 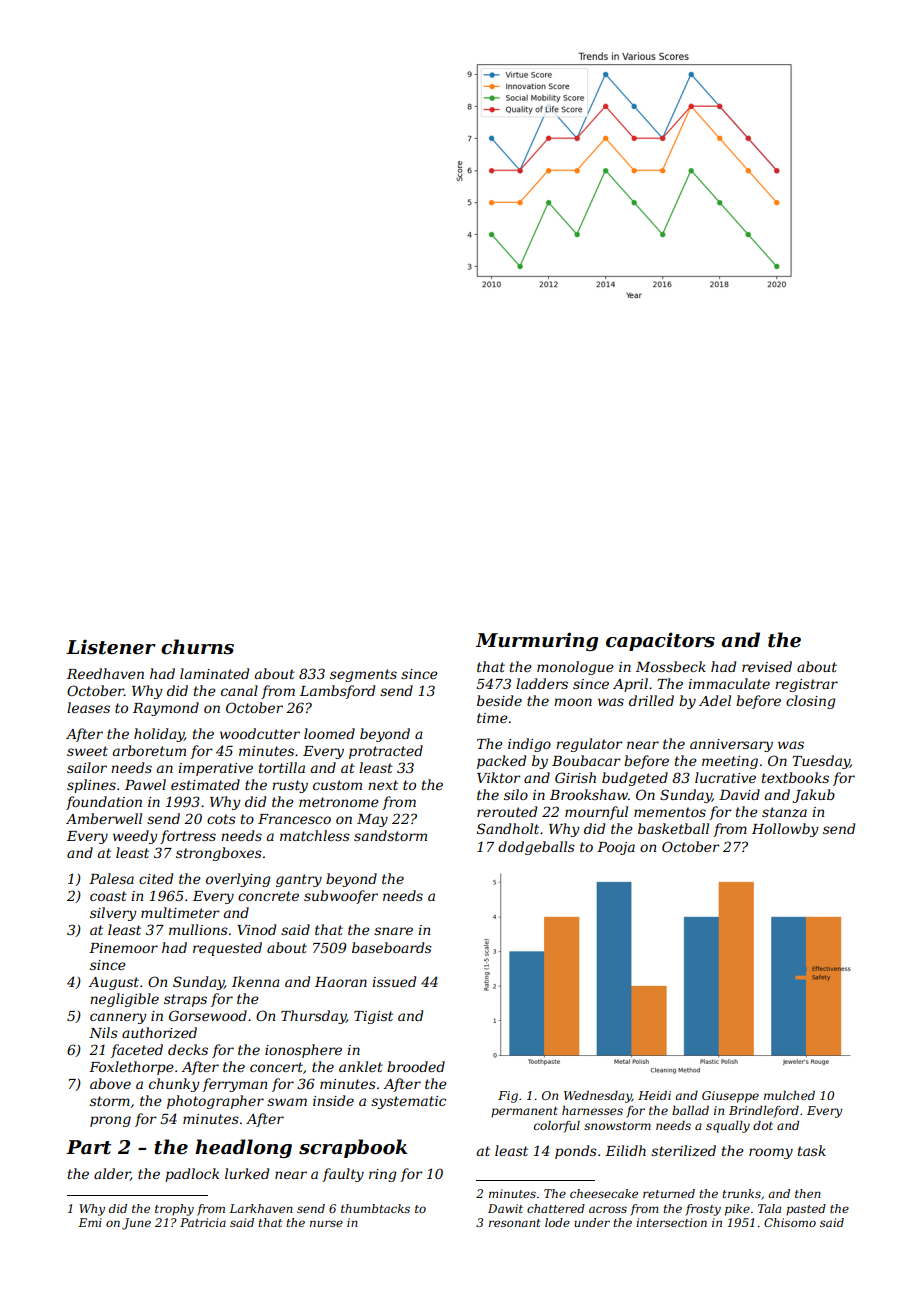 What do you see at coordinates (111, 647) in the screenshot?
I see `Listener` at bounding box center [111, 647].
